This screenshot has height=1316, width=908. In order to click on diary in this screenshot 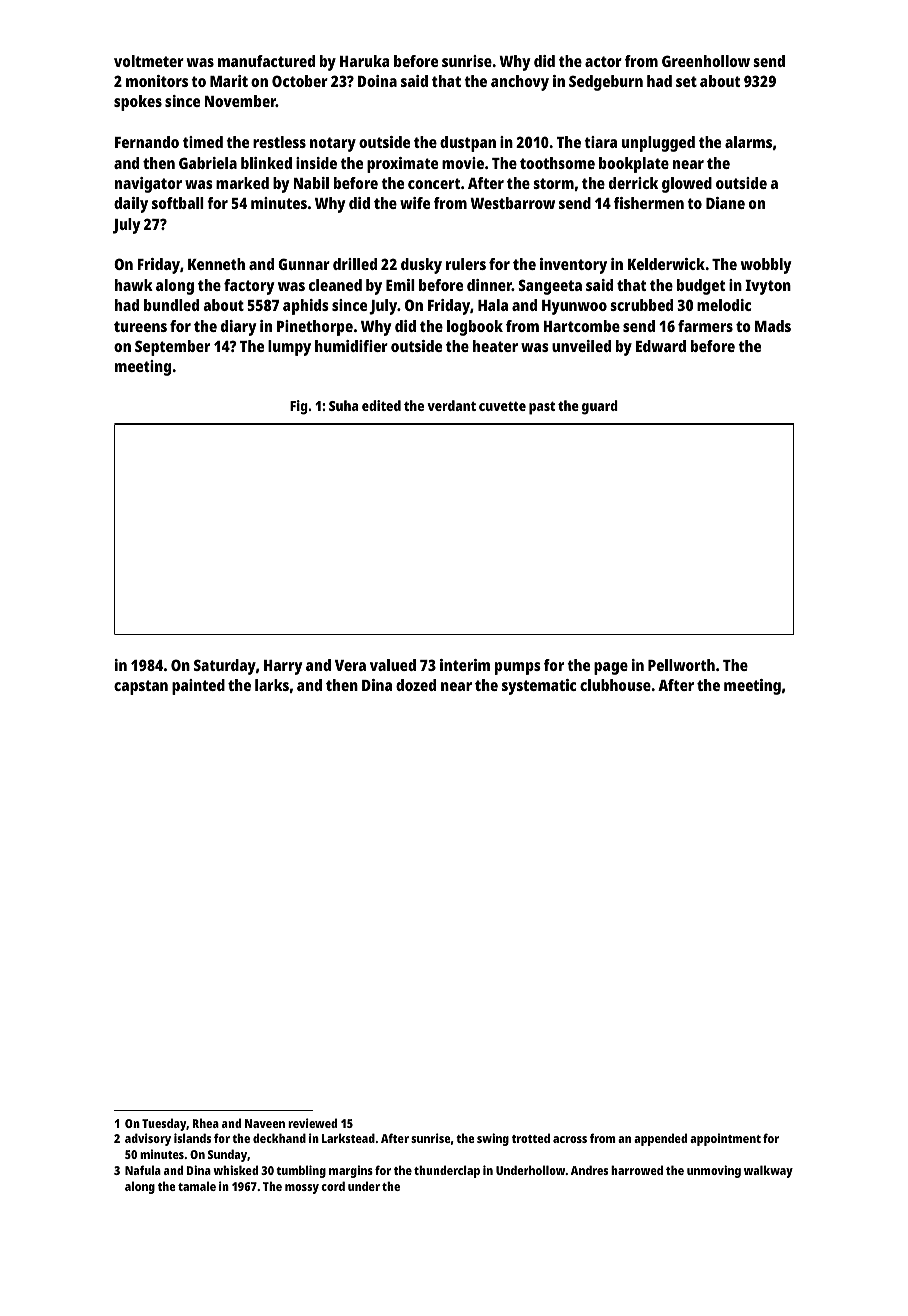, I will do `click(238, 328)`.
